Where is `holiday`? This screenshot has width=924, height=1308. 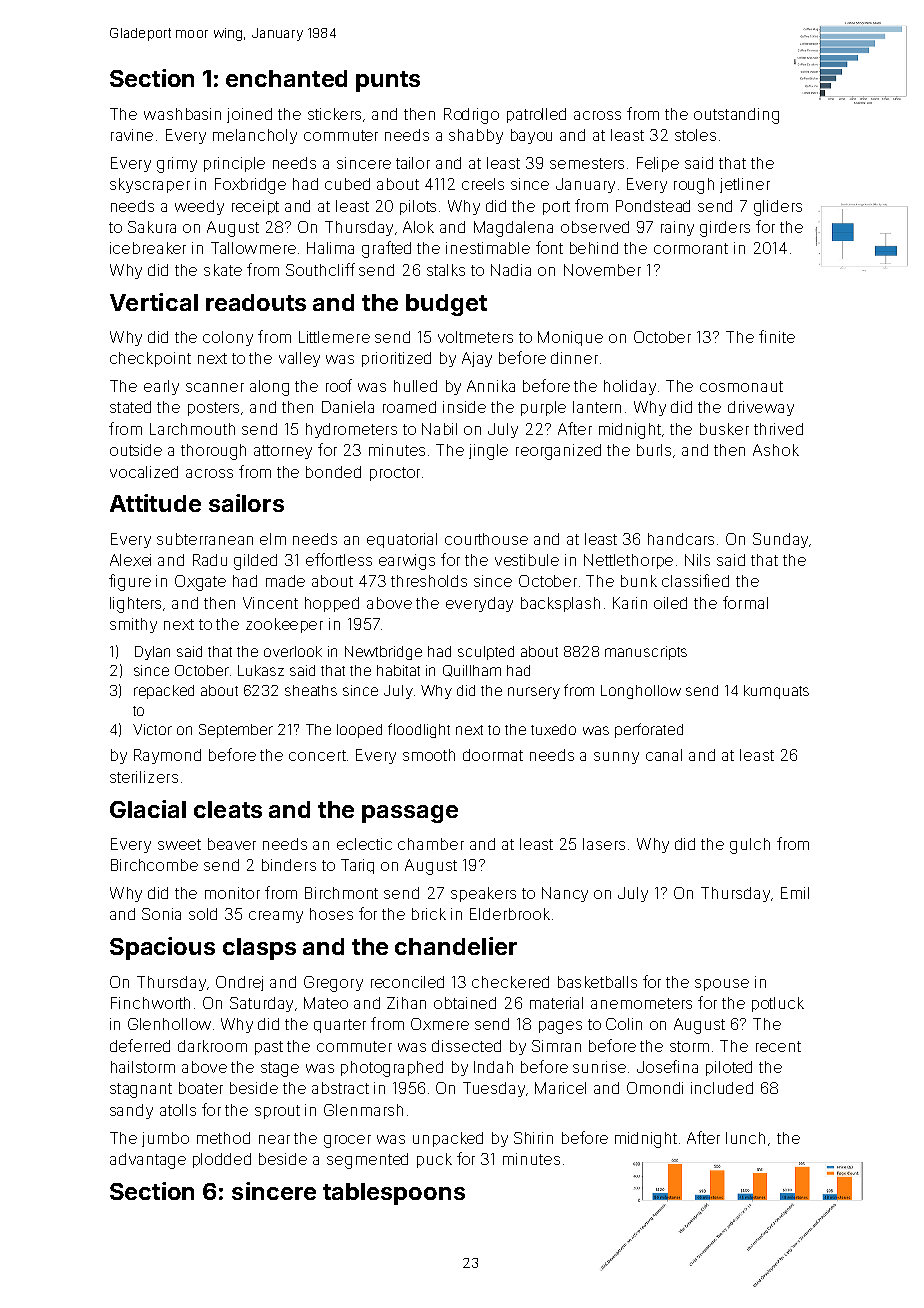 holiday is located at coordinates (630, 387).
